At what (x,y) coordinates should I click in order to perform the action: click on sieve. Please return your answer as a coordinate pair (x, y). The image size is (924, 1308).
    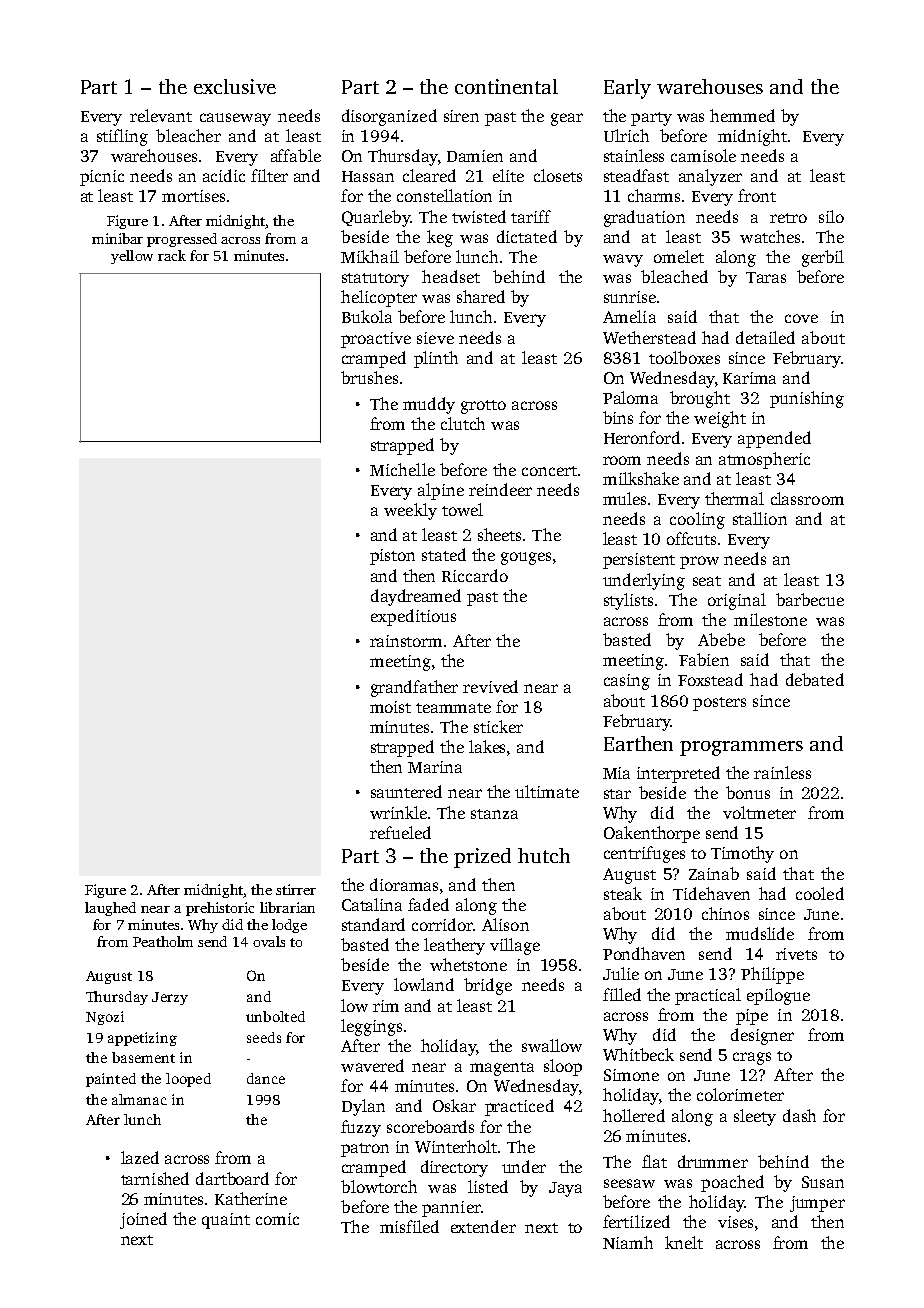
    Looking at the image, I should click on (435, 338).
